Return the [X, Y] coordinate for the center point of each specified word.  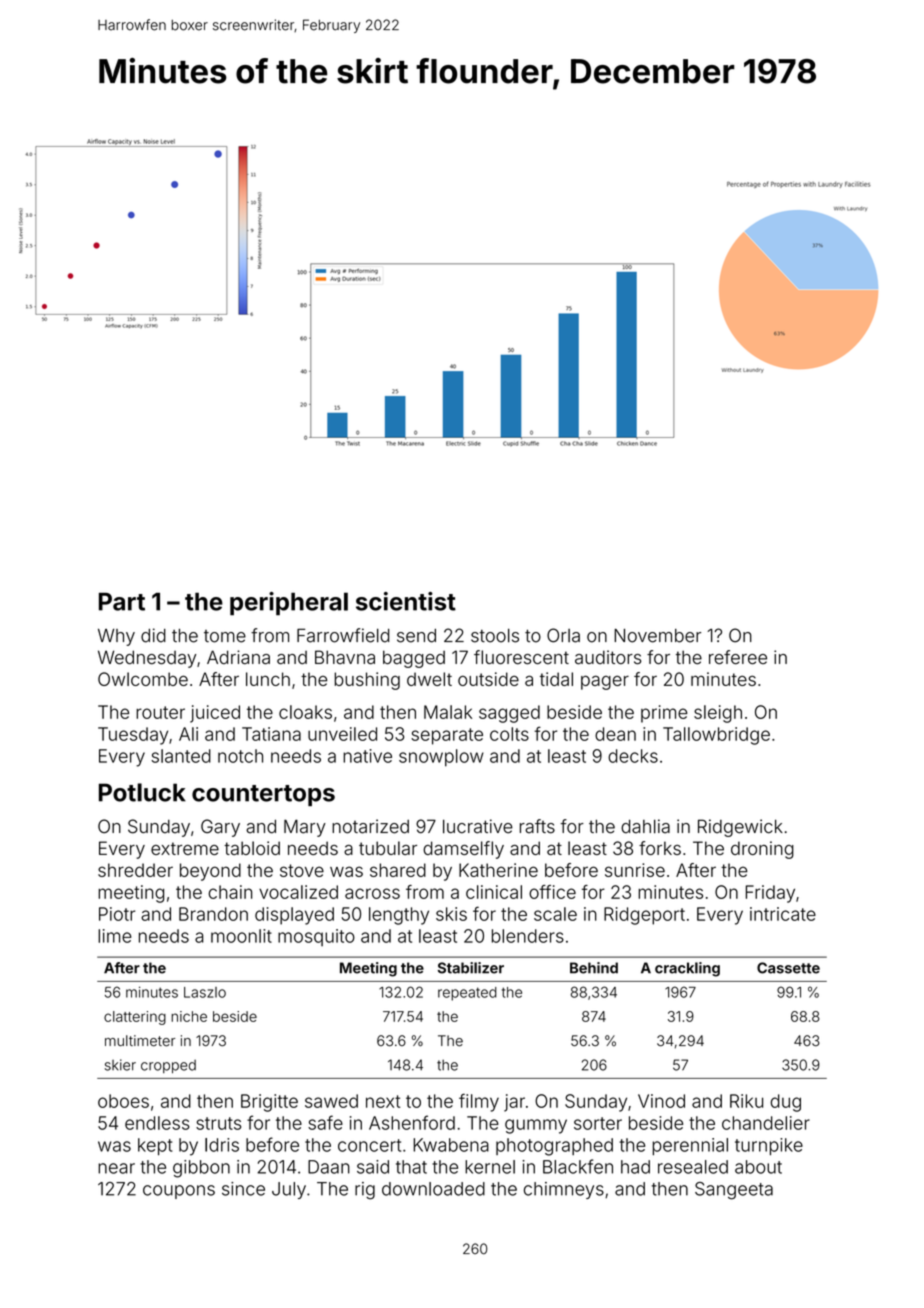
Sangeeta [734, 1191]
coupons [179, 1192]
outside [488, 679]
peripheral [289, 604]
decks [633, 756]
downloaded [433, 1189]
